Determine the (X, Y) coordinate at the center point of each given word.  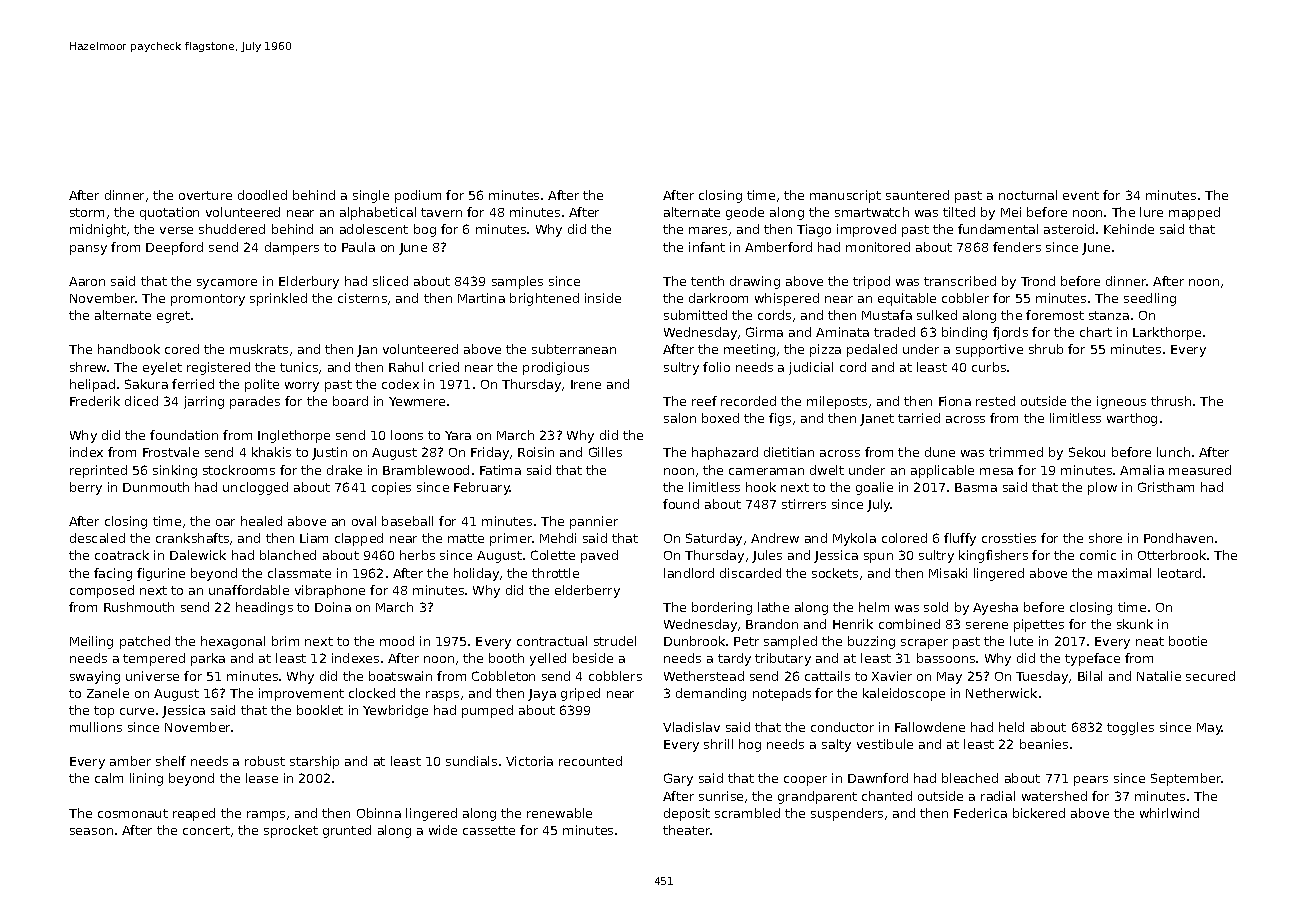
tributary (783, 659)
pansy (88, 250)
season (91, 831)
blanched (288, 555)
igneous (1121, 402)
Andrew (775, 538)
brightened (544, 299)
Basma (976, 487)
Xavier (892, 676)
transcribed (960, 281)
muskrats (259, 349)
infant (707, 247)
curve (137, 711)
